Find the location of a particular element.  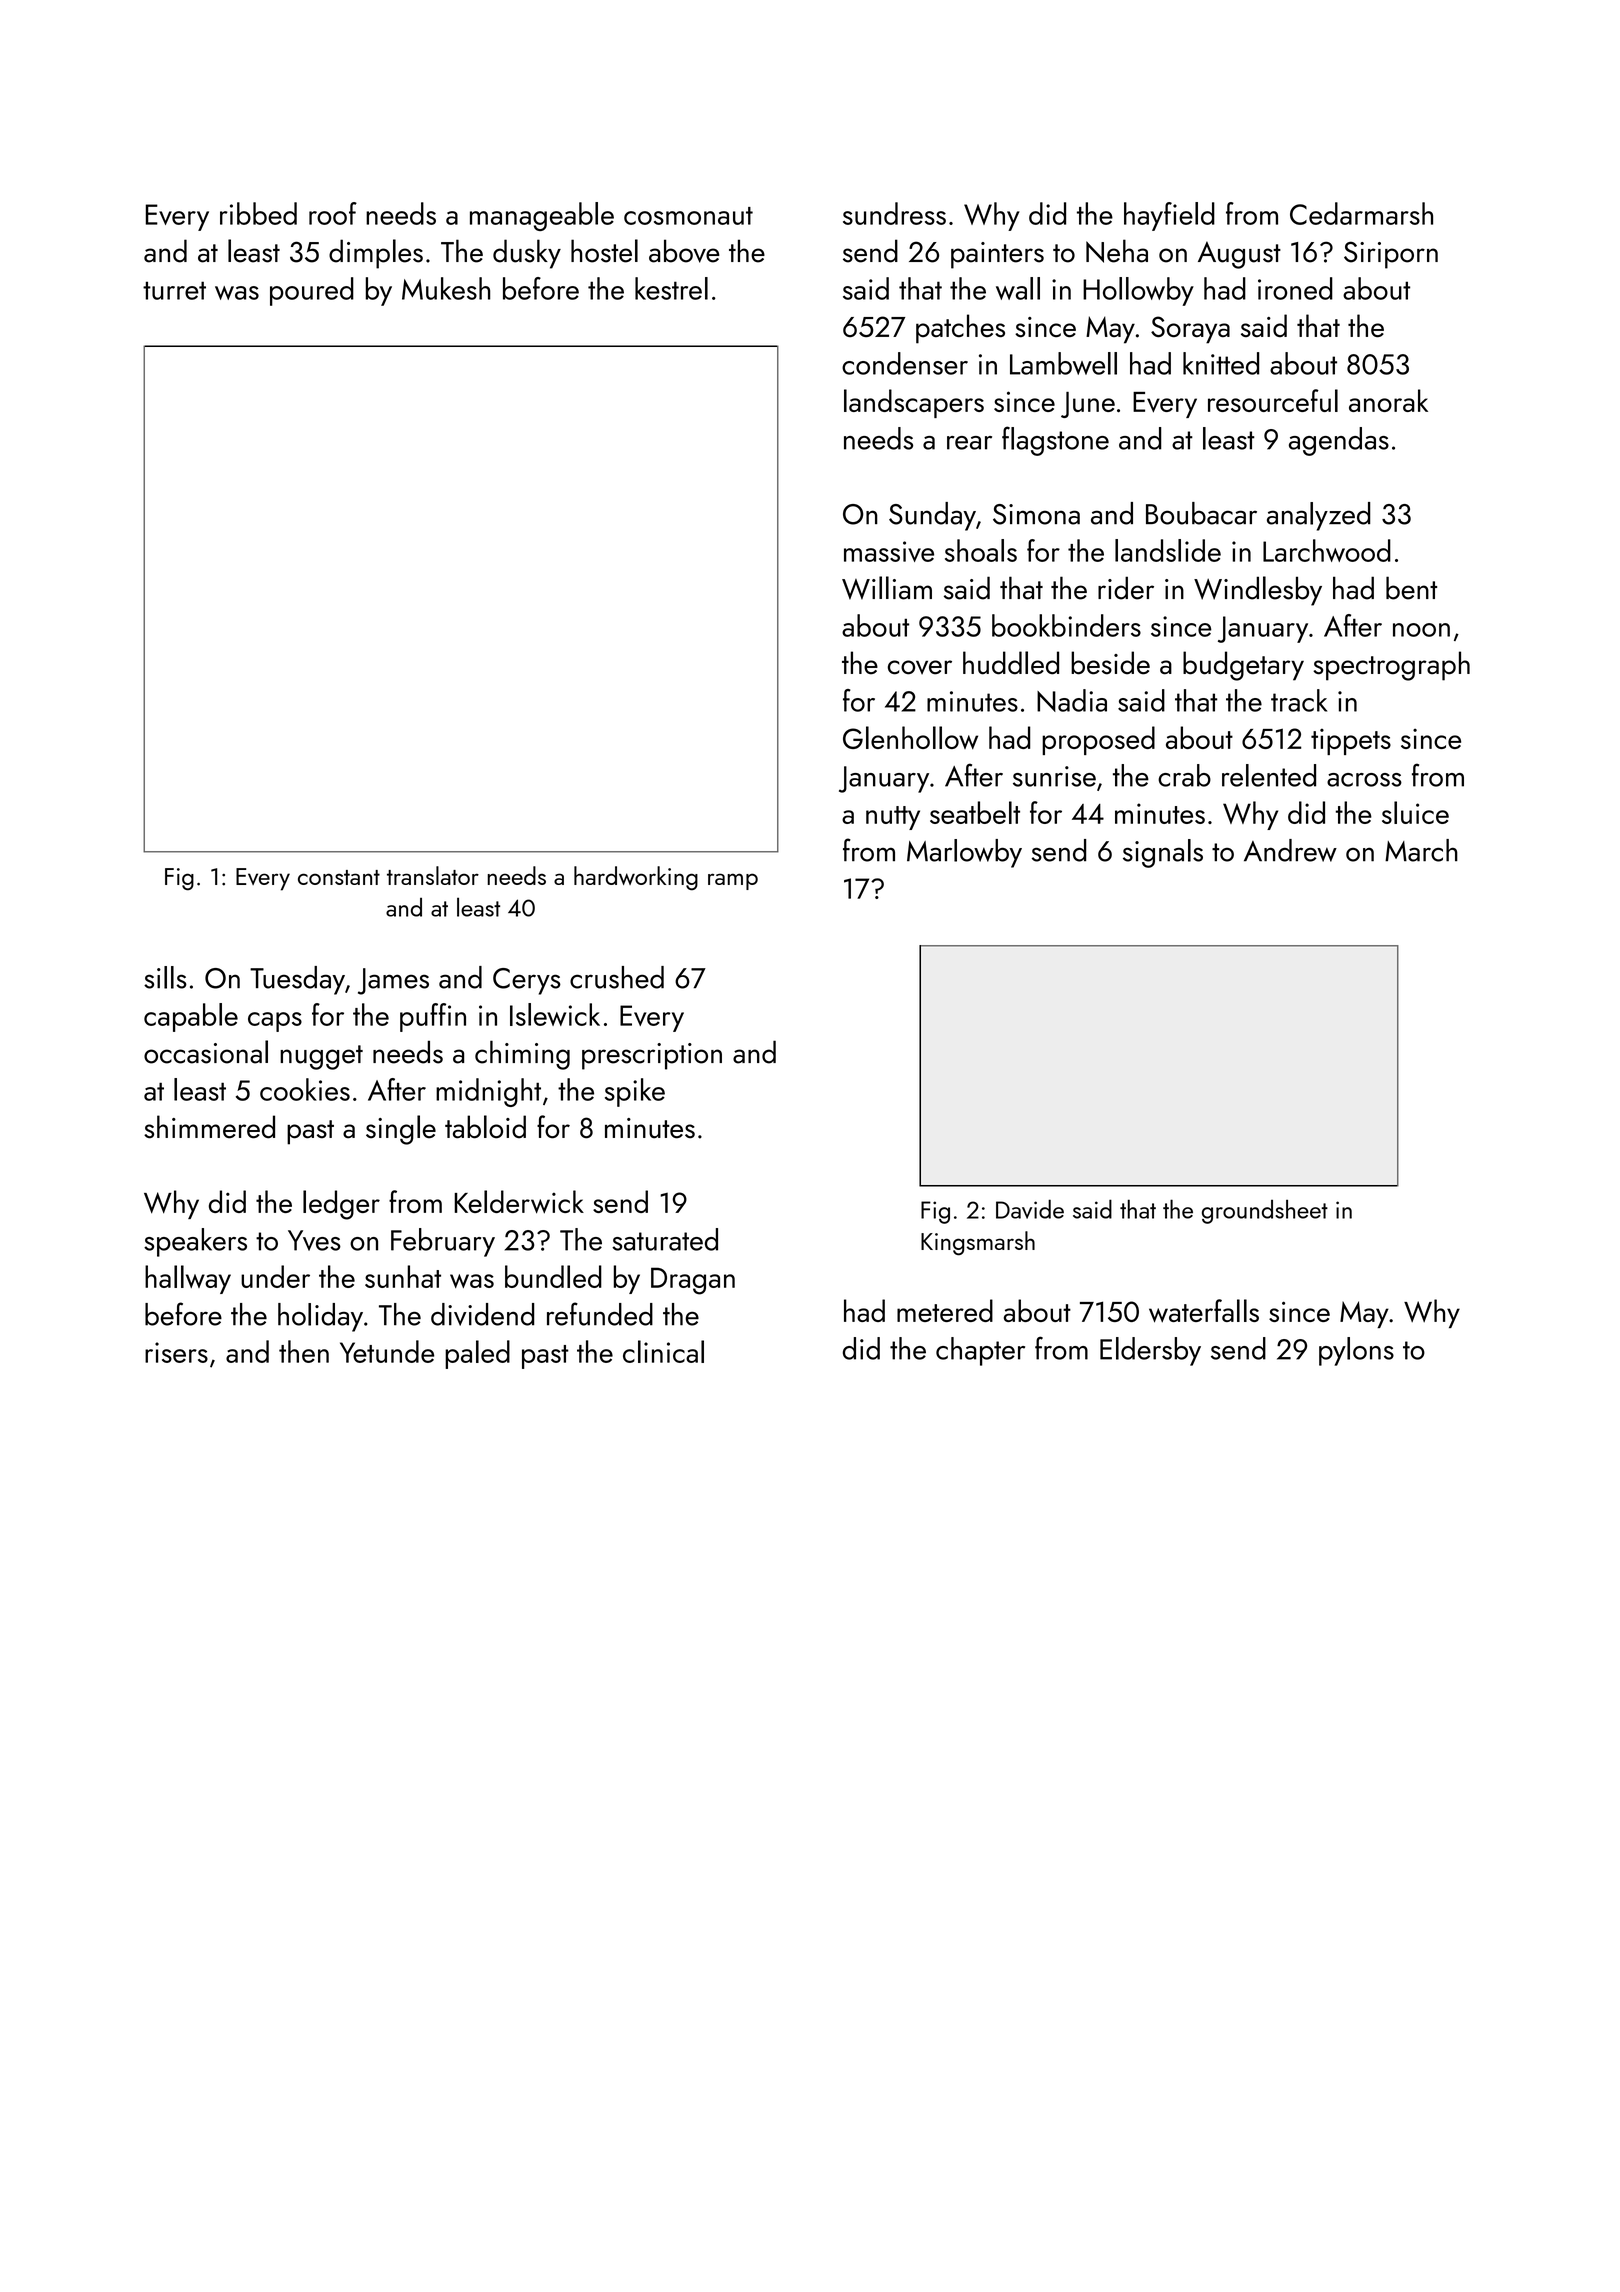

sundress is located at coordinates (894, 213).
